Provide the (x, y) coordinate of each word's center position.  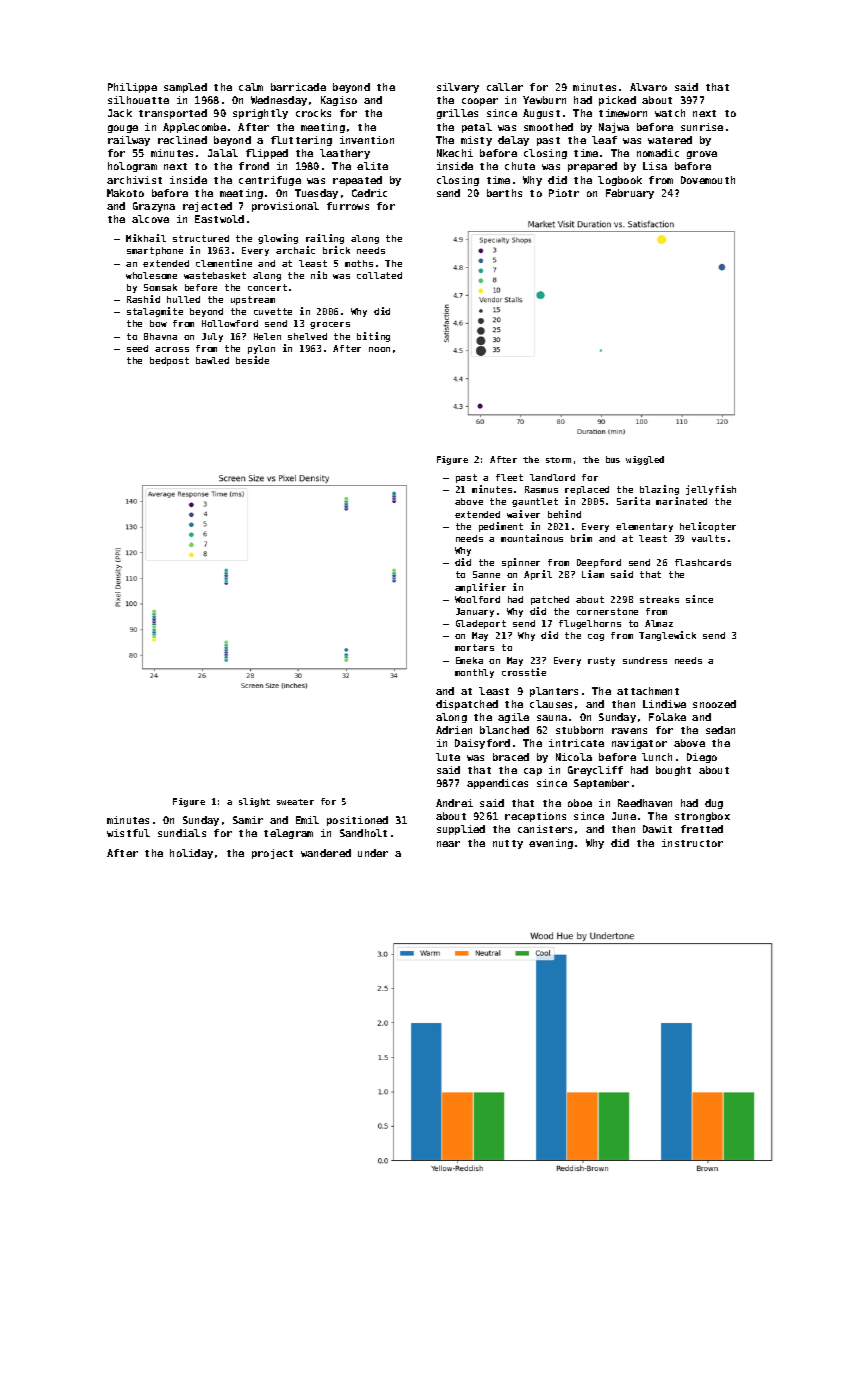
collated (379, 275)
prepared (592, 167)
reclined (182, 140)
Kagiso (339, 101)
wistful (128, 833)
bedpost (169, 361)
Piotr (564, 193)
